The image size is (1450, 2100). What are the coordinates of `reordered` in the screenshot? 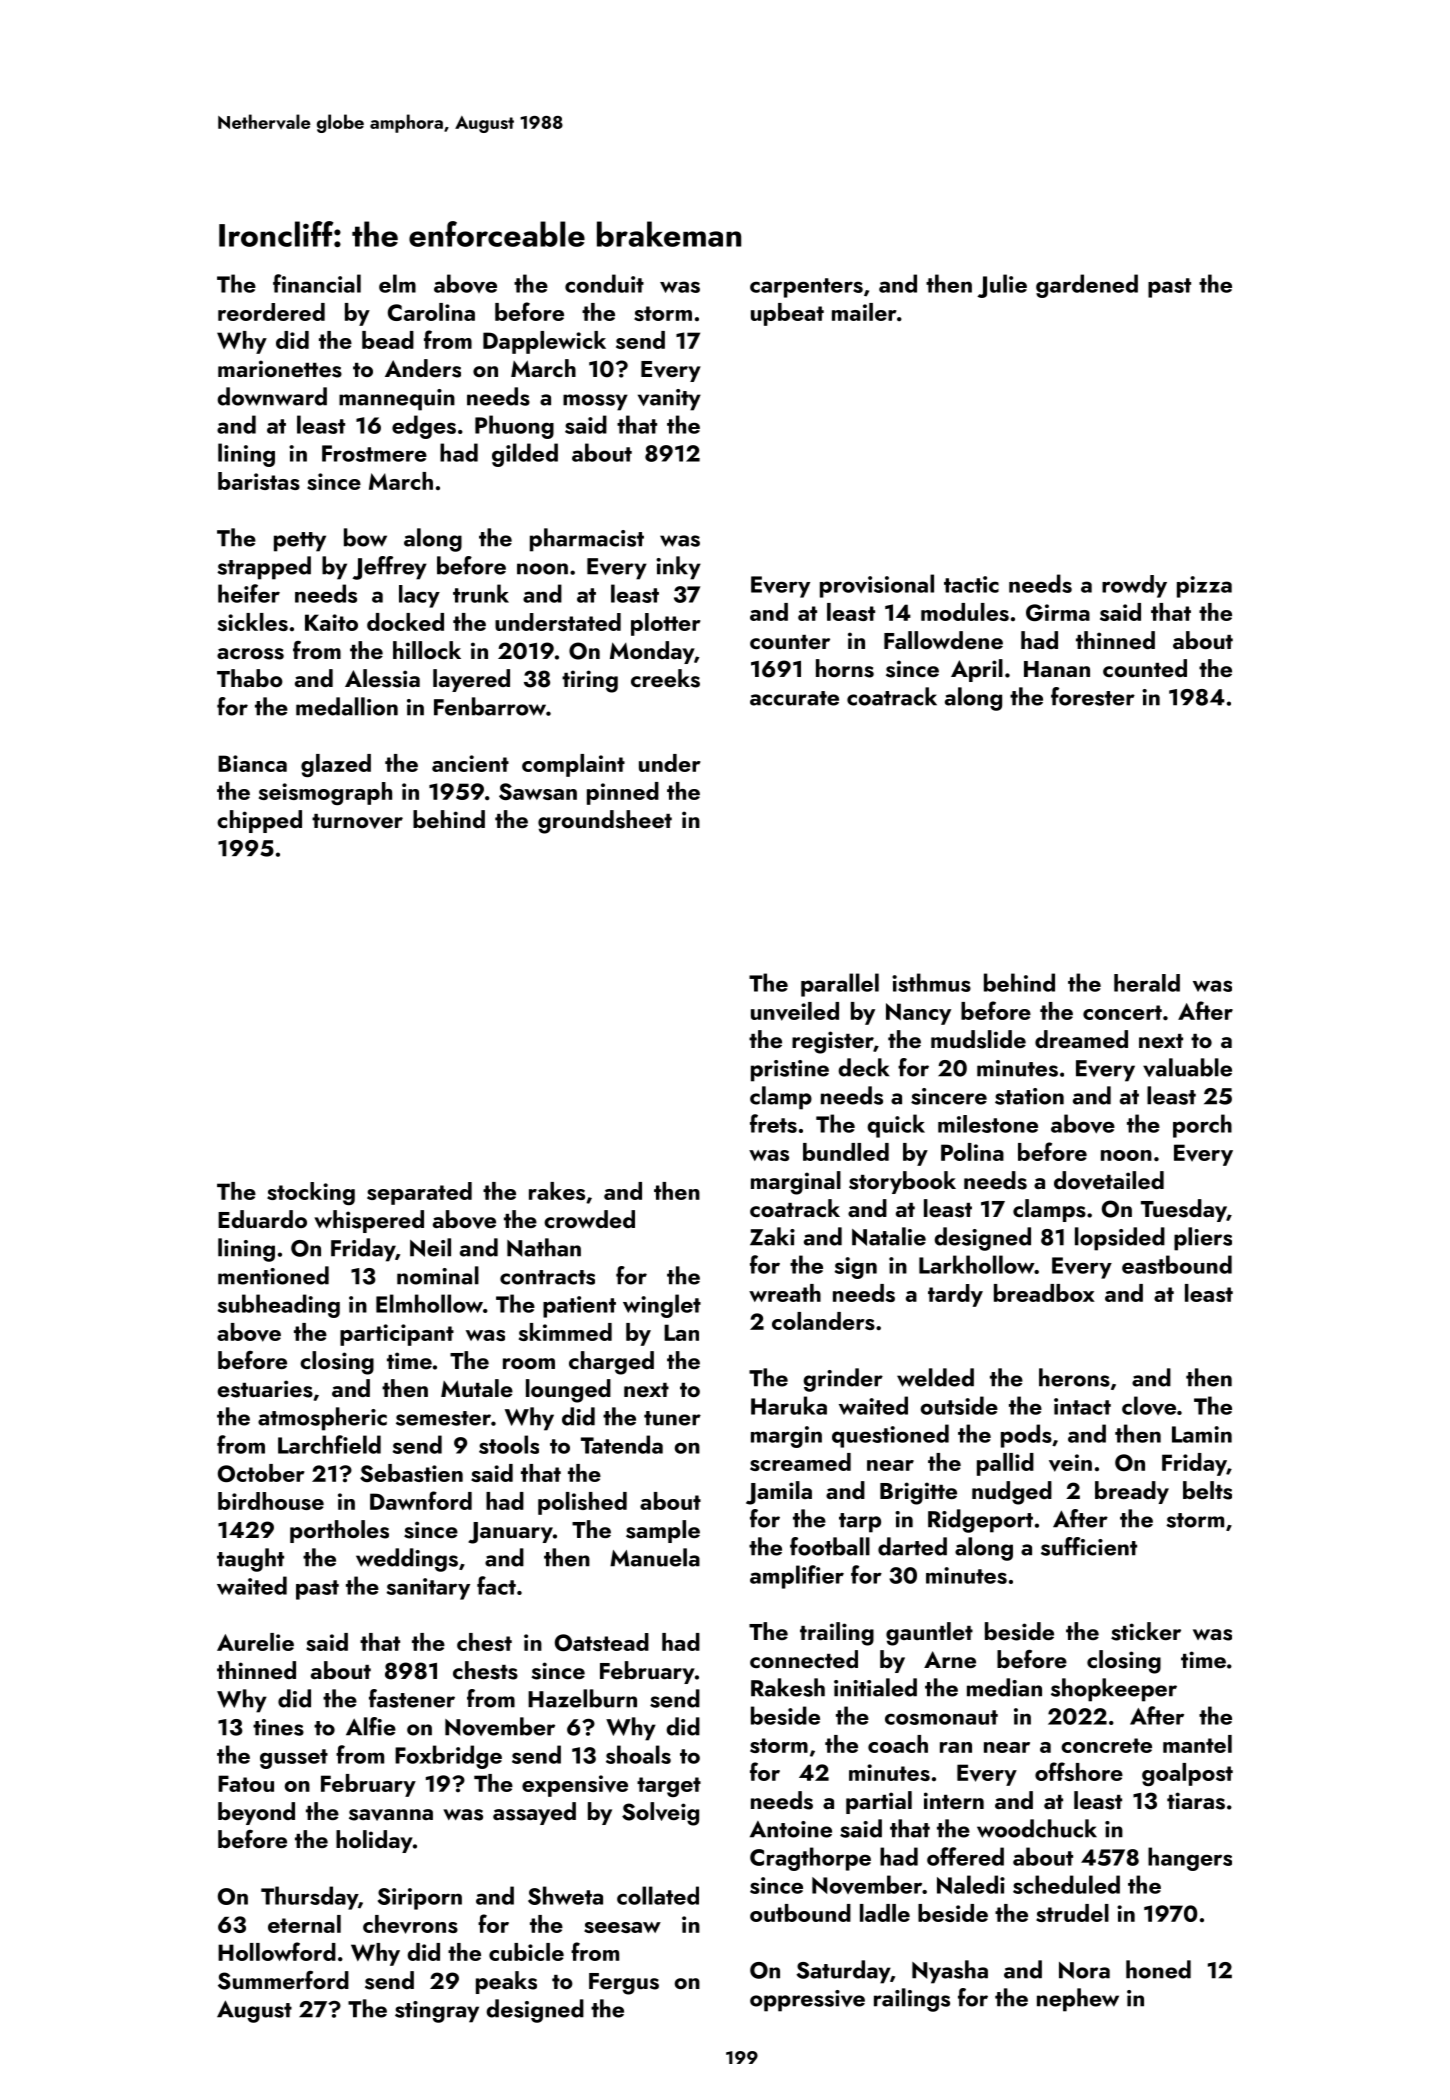 It's located at (271, 312).
